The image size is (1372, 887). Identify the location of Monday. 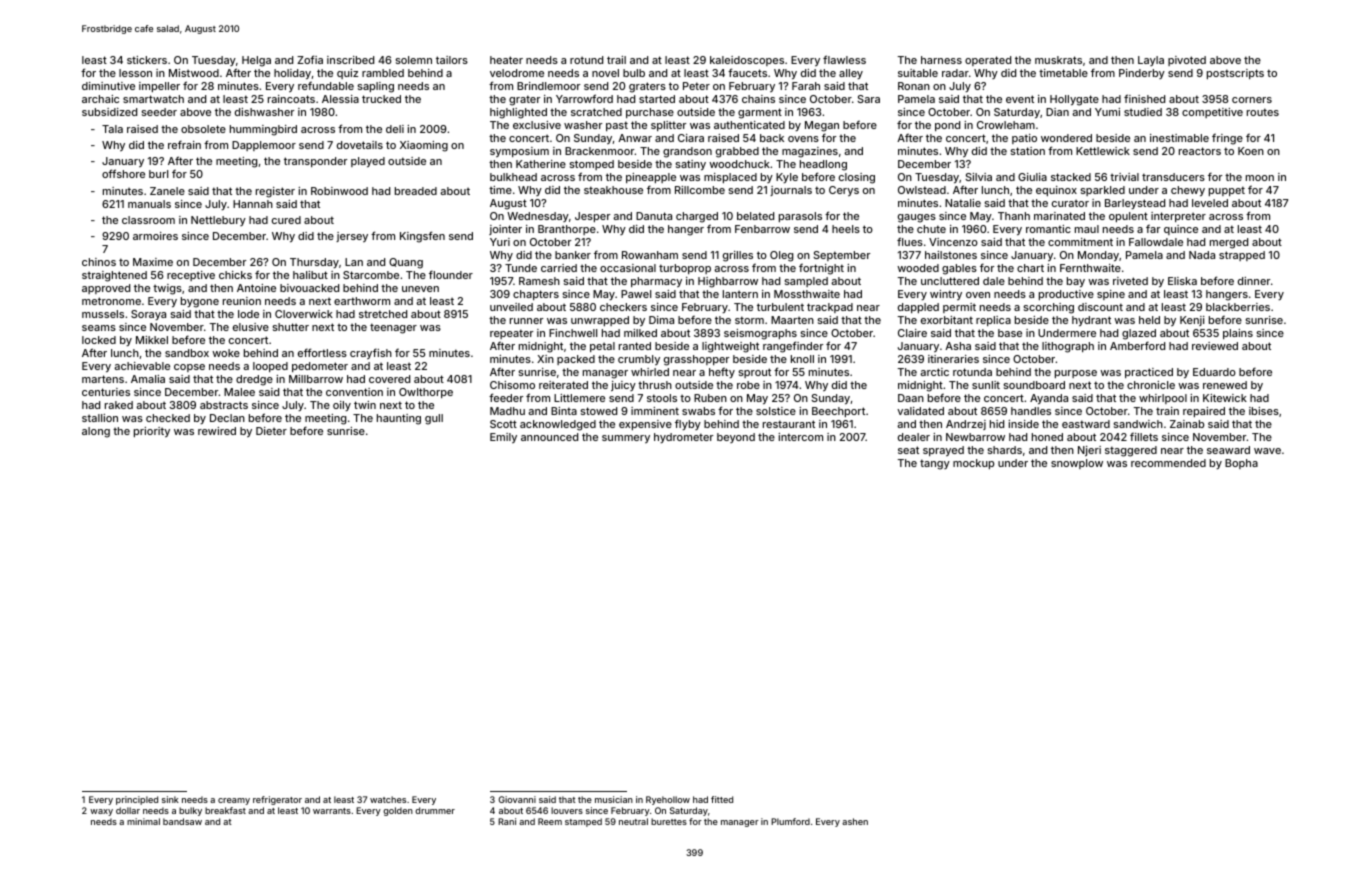
(1098, 256).
